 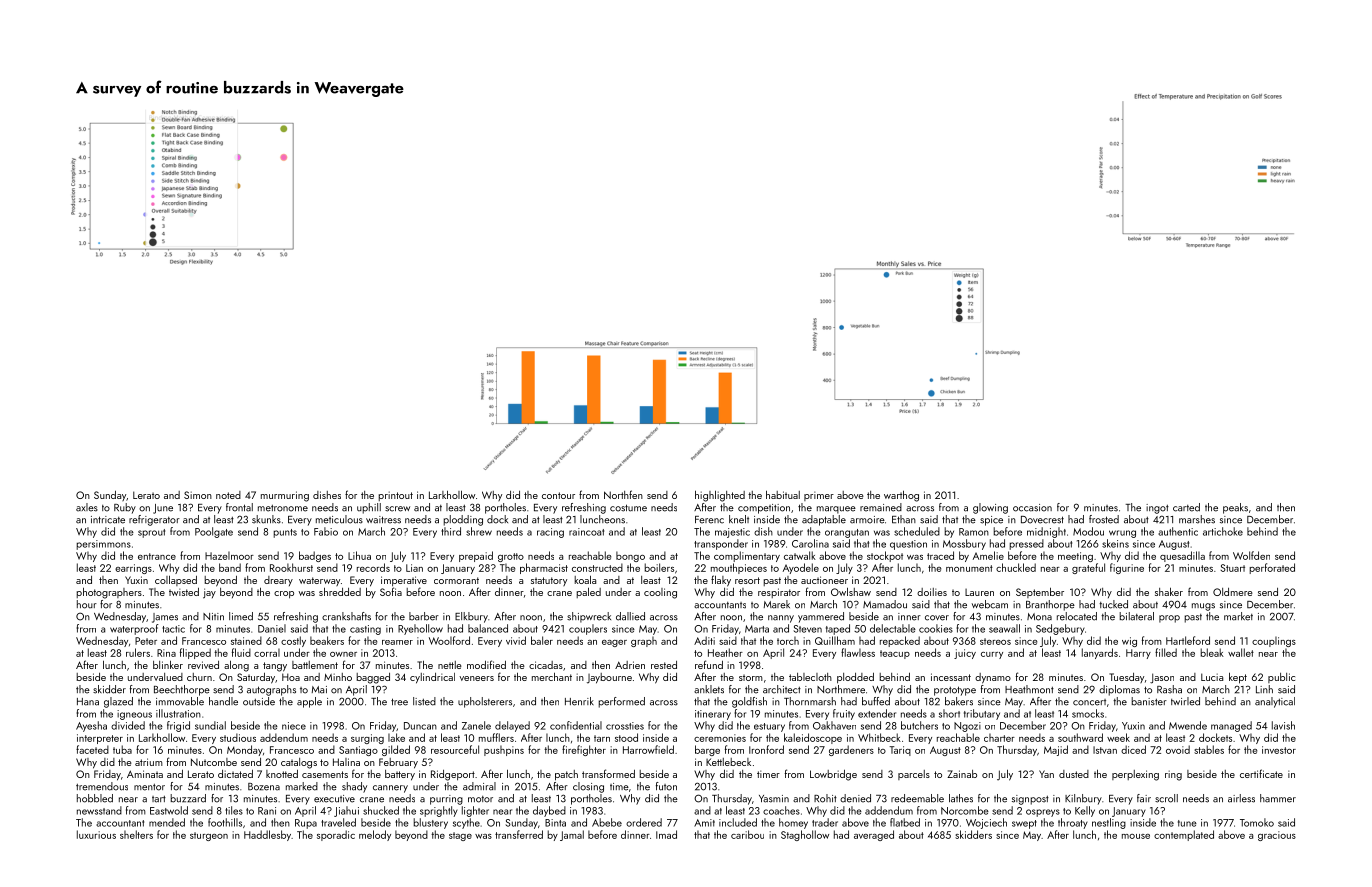 I want to click on noted, so click(x=228, y=495).
